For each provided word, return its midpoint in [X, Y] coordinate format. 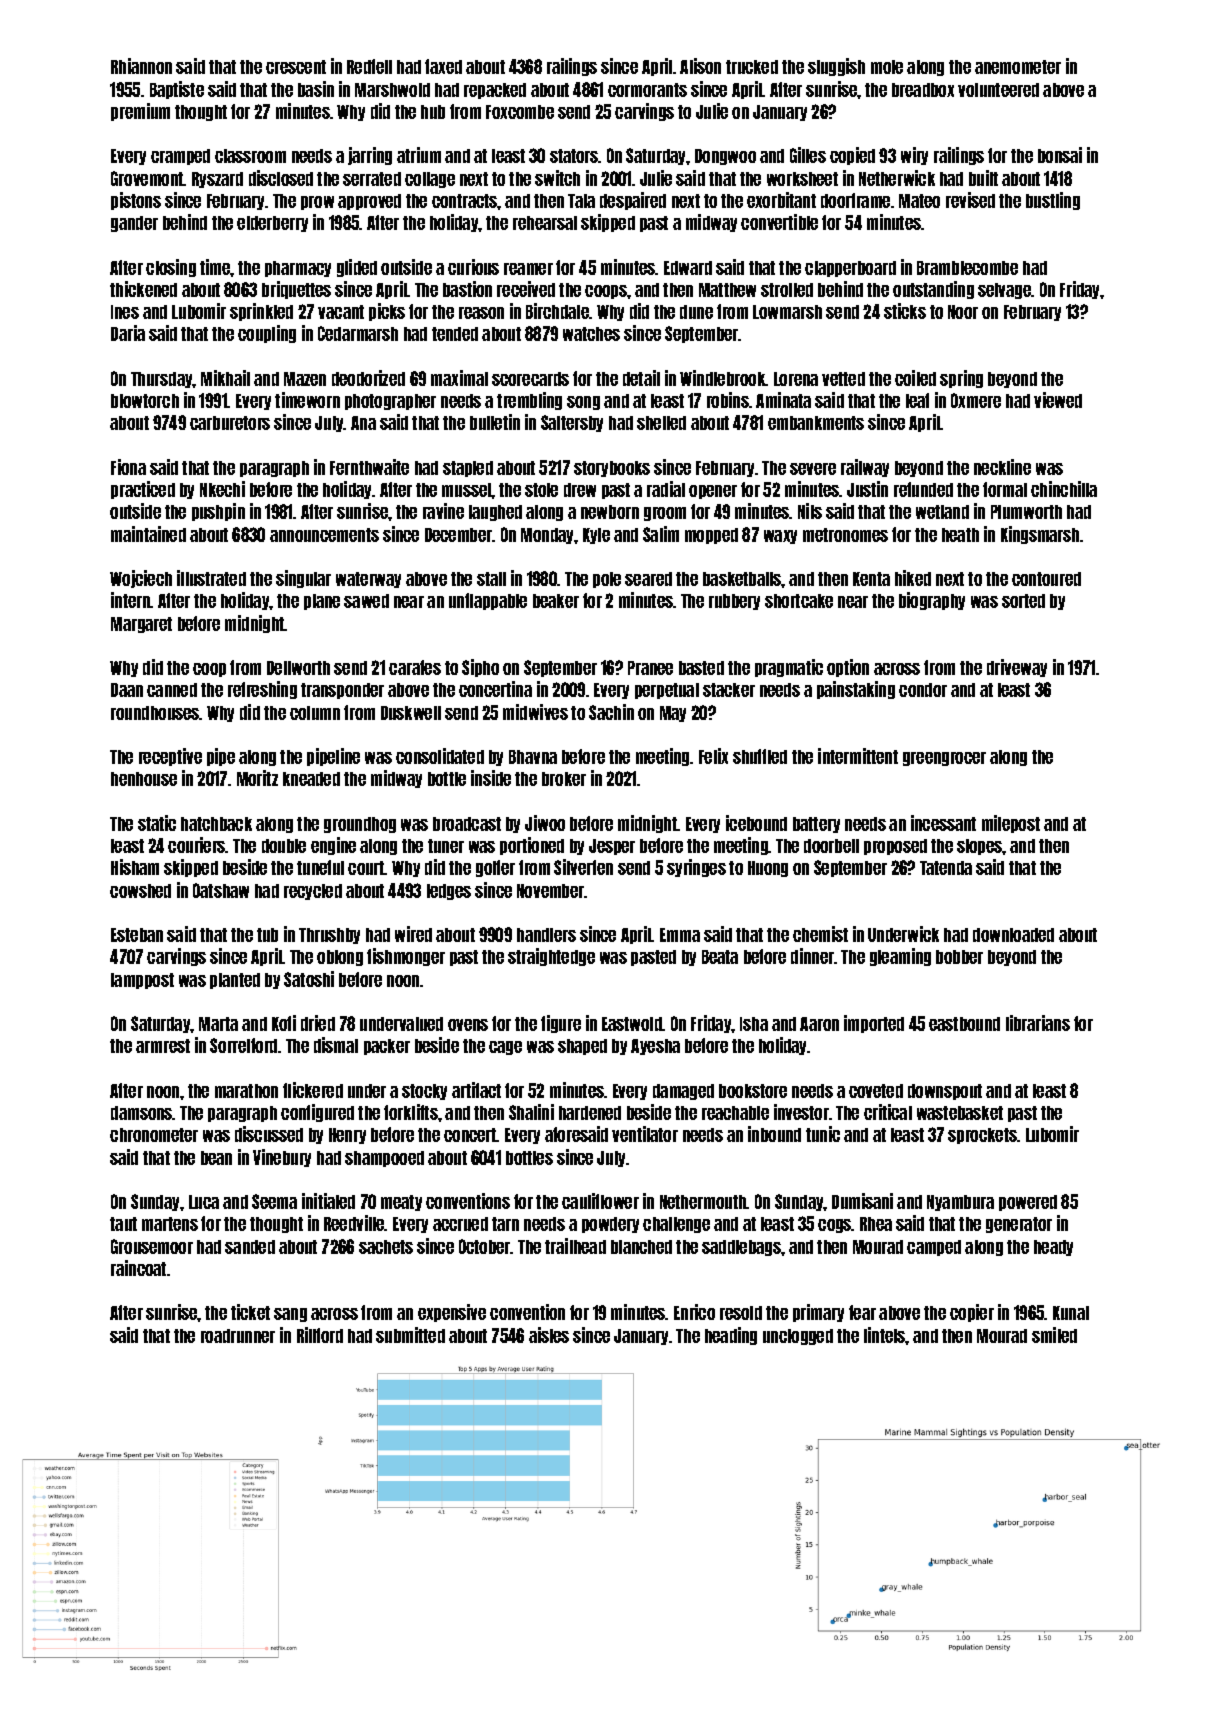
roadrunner [238, 1336]
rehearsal [545, 223]
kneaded [311, 779]
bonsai [1060, 155]
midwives [535, 712]
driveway [1017, 668]
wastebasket [960, 1113]
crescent [296, 67]
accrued [460, 1224]
